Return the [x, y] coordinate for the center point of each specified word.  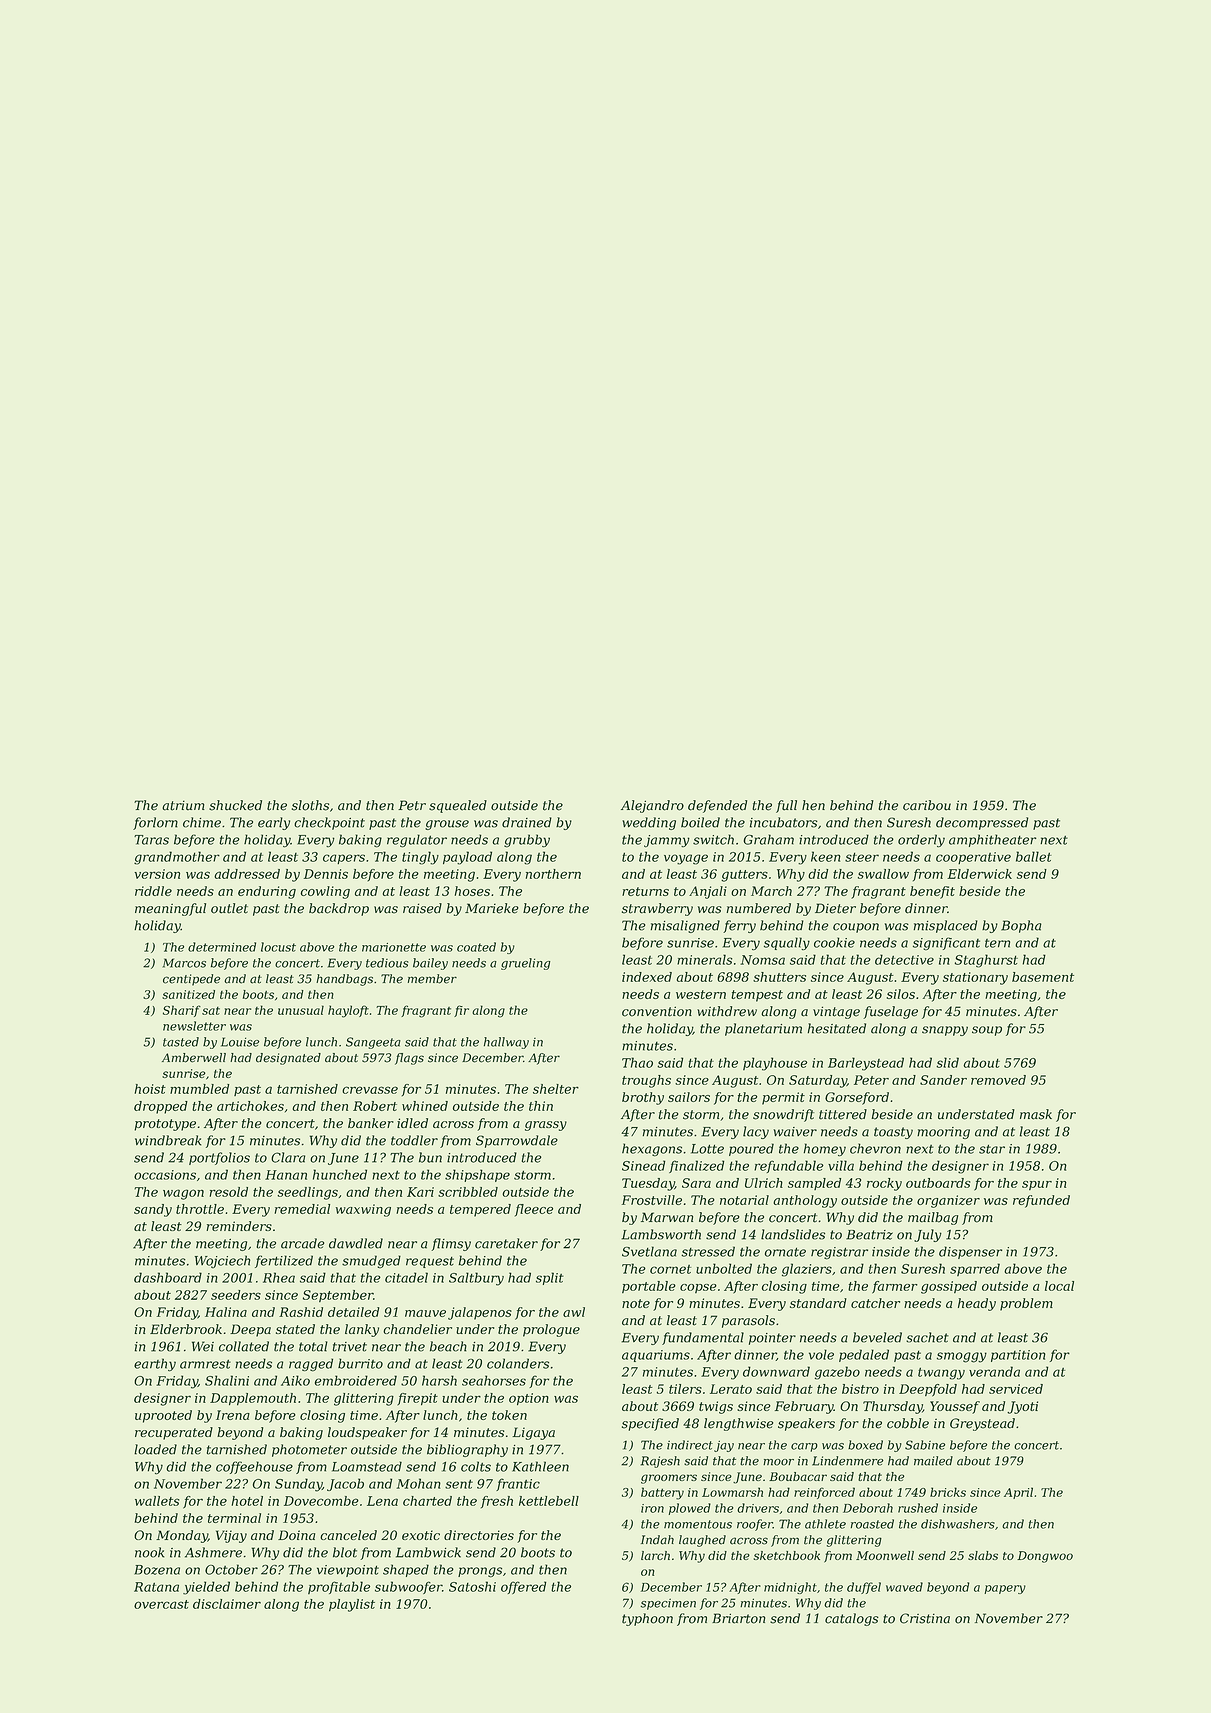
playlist [352, 1605]
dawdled [356, 1243]
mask [1036, 1114]
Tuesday [648, 1184]
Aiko [295, 1380]
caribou [927, 805]
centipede [191, 980]
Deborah [868, 1508]
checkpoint [329, 823]
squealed [458, 806]
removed [998, 1080]
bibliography [467, 1450]
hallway [506, 1043]
